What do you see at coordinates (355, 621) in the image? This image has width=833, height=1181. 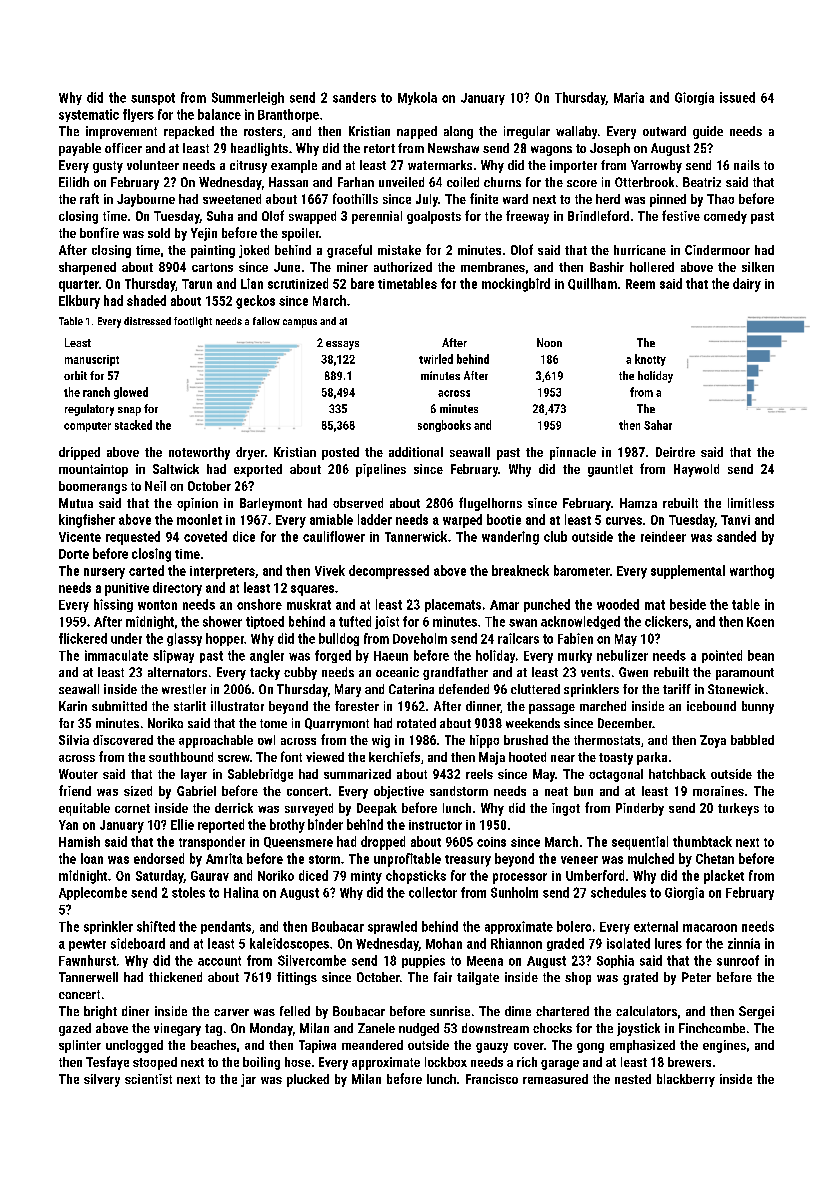 I see `tufted` at bounding box center [355, 621].
